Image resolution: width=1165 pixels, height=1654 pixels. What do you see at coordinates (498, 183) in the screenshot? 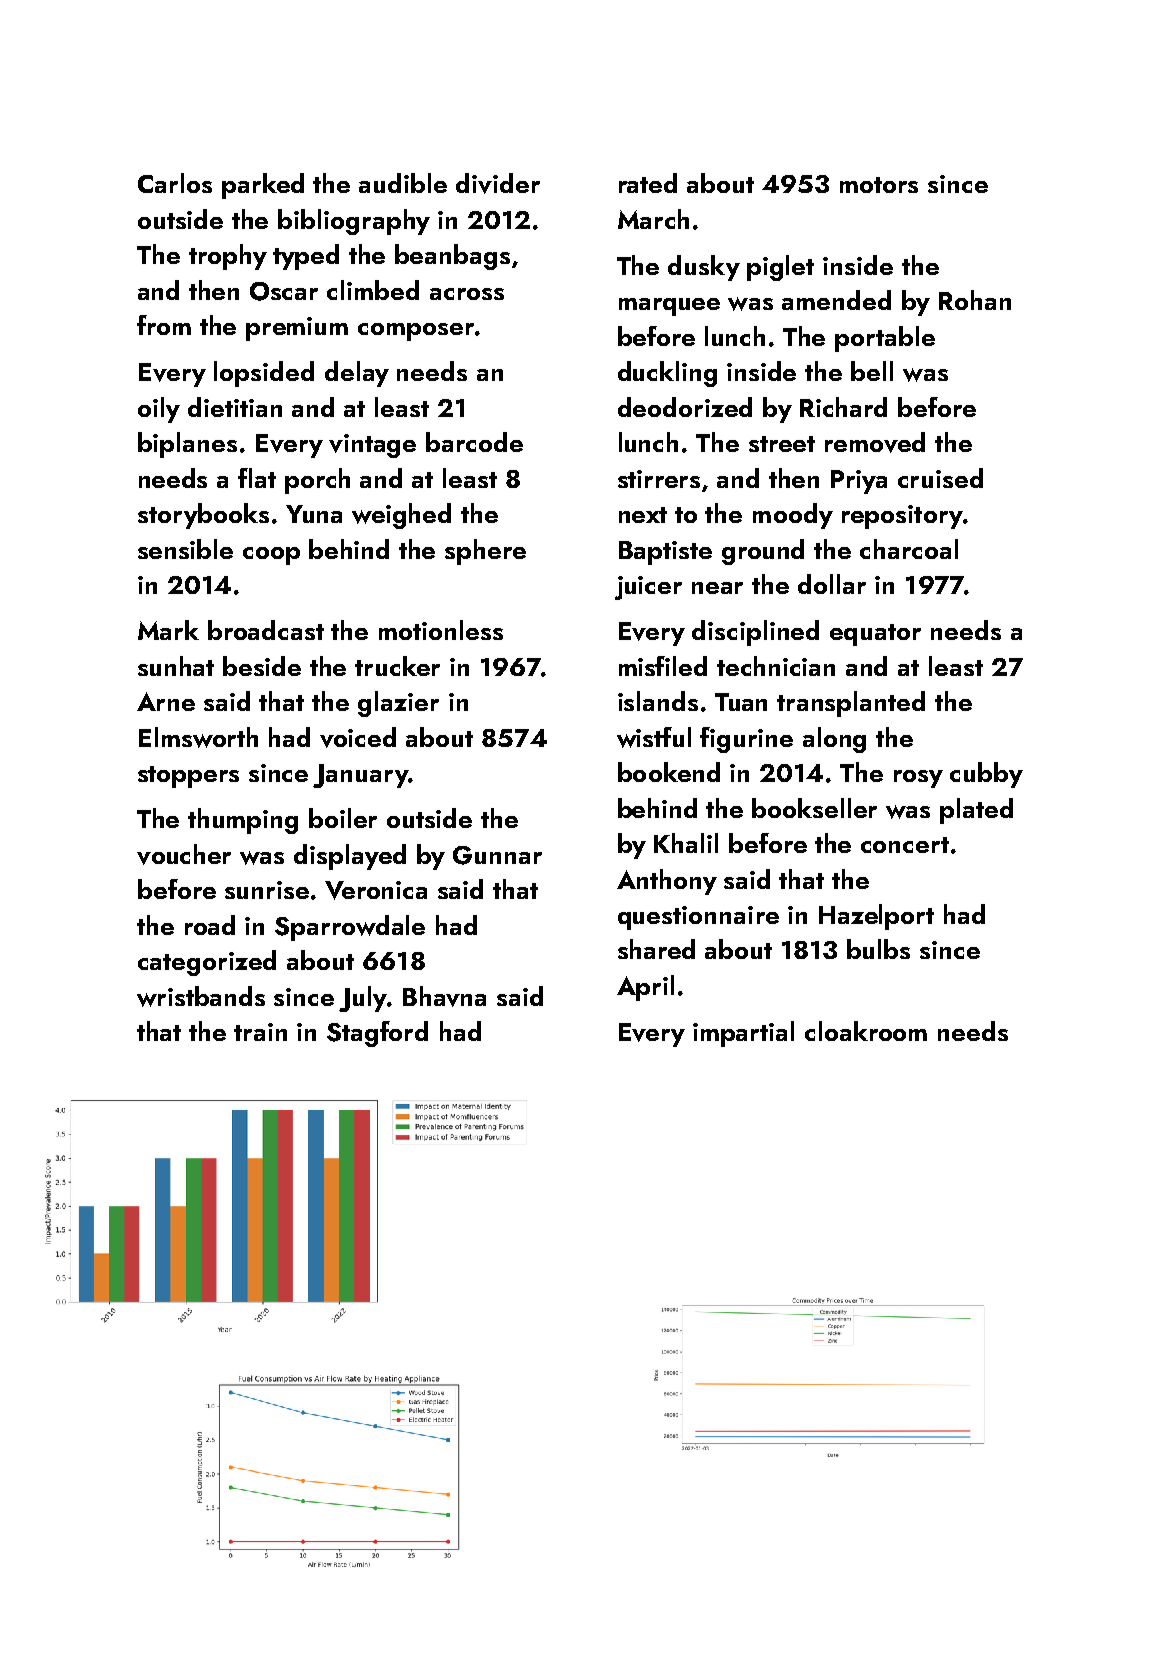
I see `divider` at bounding box center [498, 183].
